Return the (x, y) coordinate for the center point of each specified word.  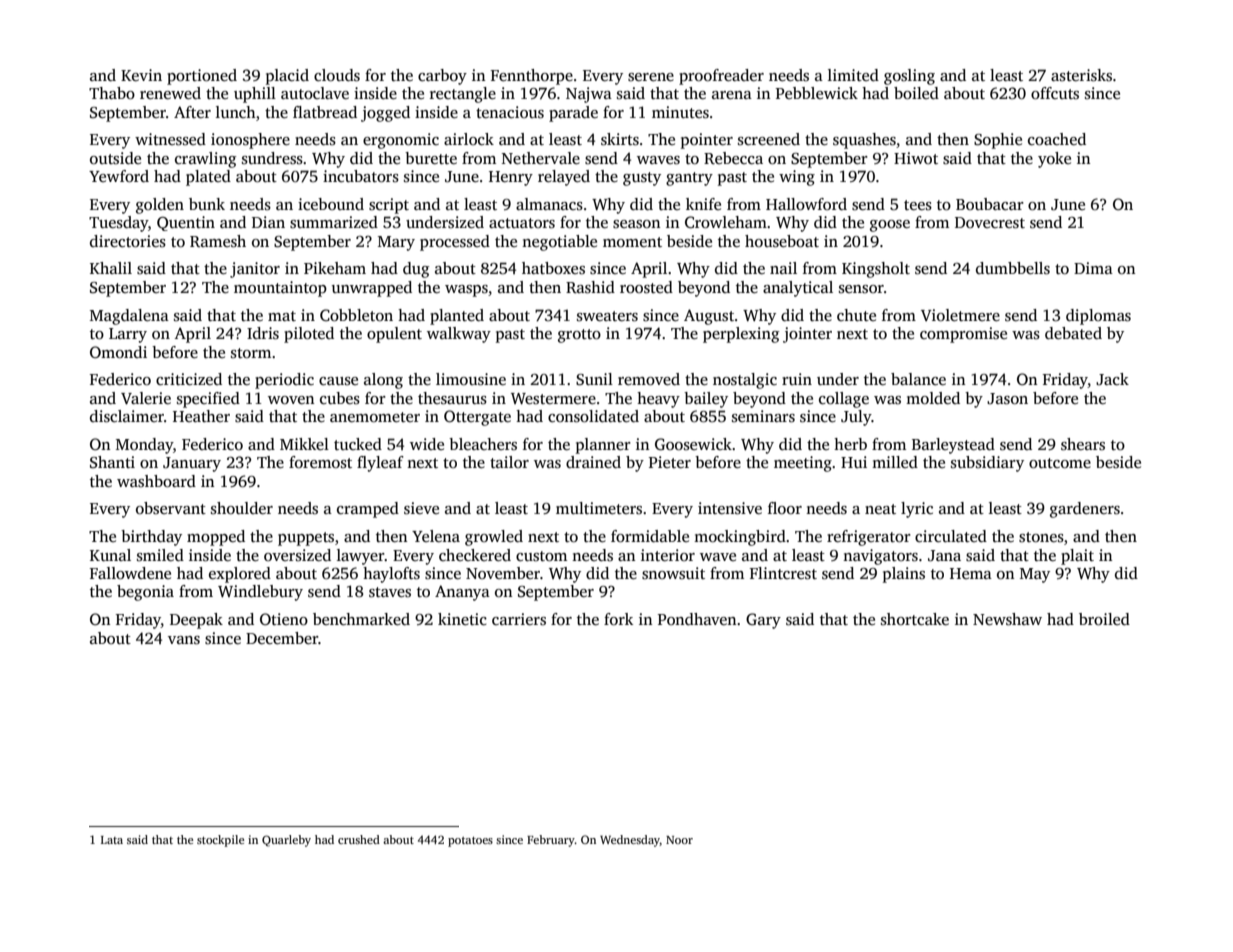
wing (797, 178)
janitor (255, 270)
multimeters (599, 508)
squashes (864, 141)
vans (184, 640)
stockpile (220, 841)
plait (1077, 557)
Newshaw (1007, 619)
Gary (763, 621)
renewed (170, 93)
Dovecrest (990, 223)
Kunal (110, 555)
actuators (522, 223)
